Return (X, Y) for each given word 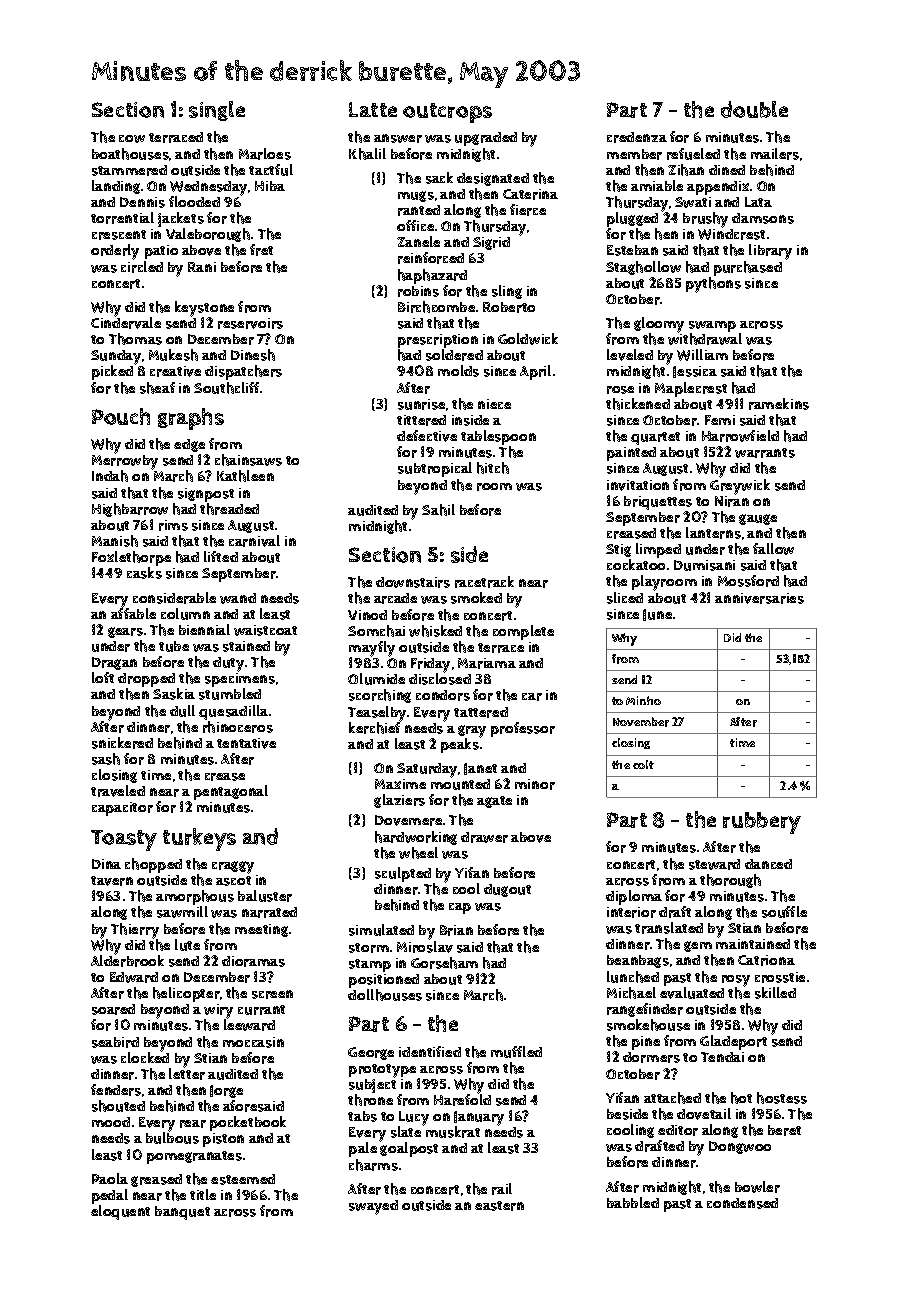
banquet (182, 1213)
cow (132, 139)
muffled (516, 1052)
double (754, 109)
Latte (373, 109)
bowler (757, 1187)
